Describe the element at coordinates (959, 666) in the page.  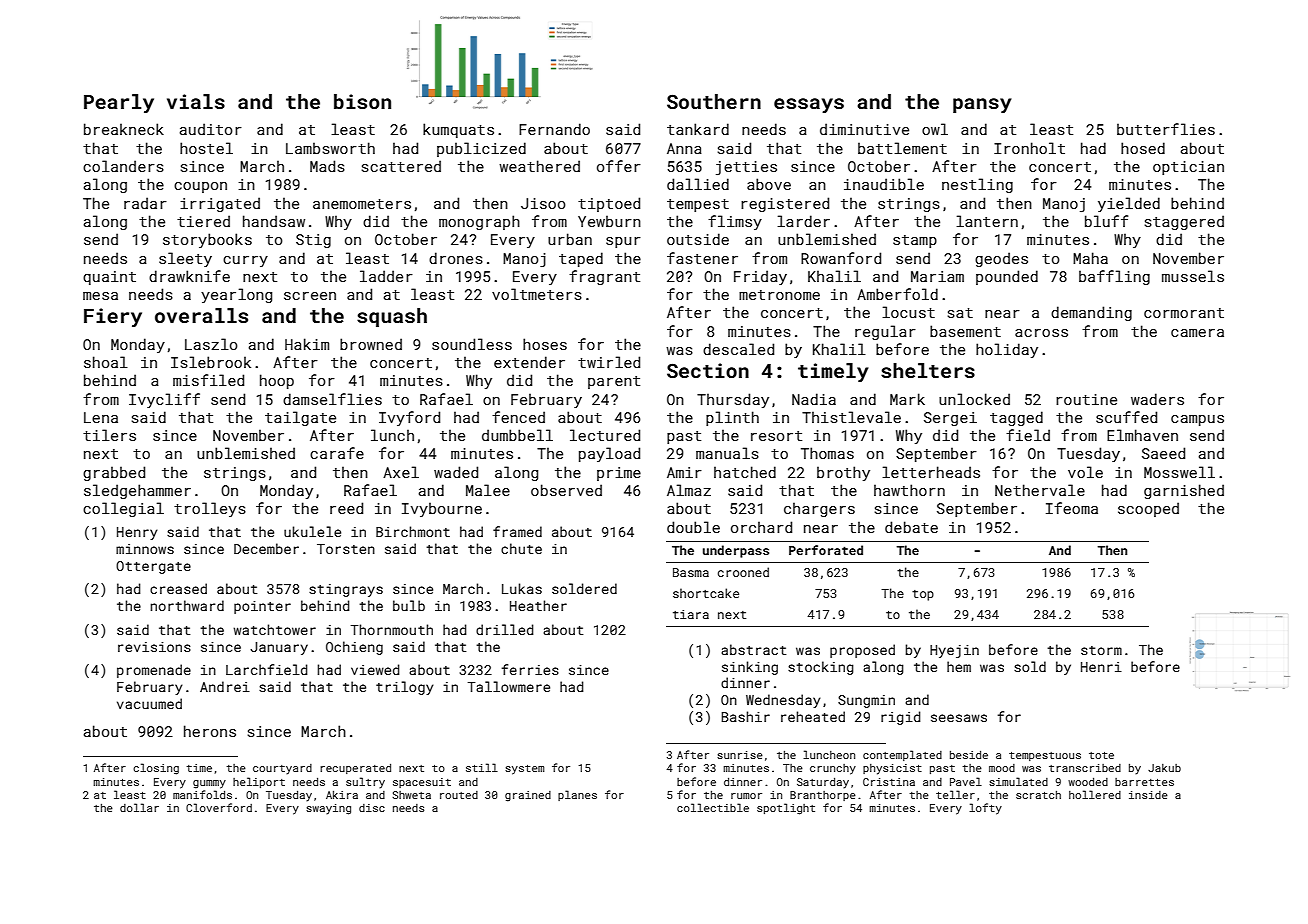
I see `hem` at that location.
